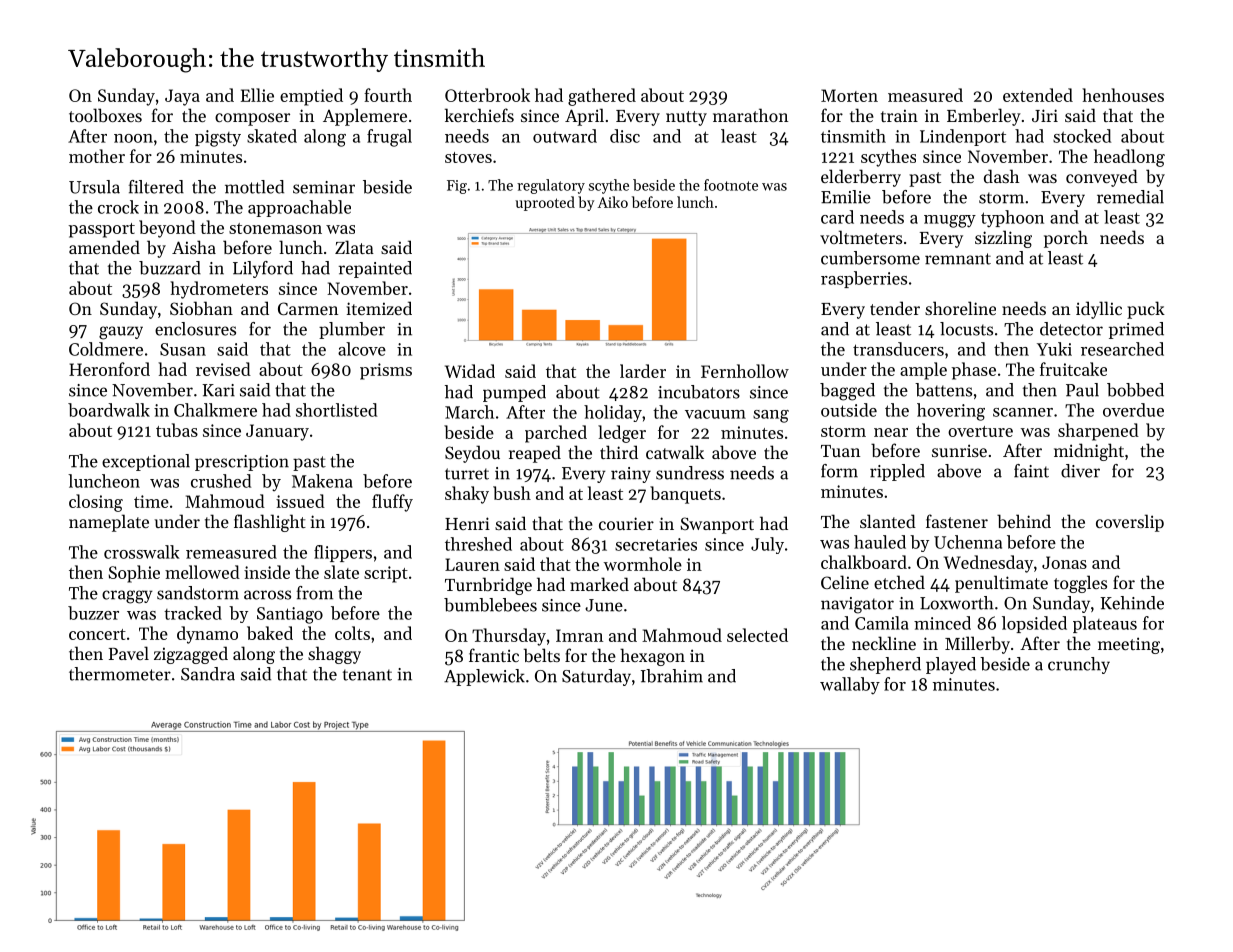 This page has width=1233, height=952. What do you see at coordinates (275, 228) in the page?
I see `stonemason` at bounding box center [275, 228].
